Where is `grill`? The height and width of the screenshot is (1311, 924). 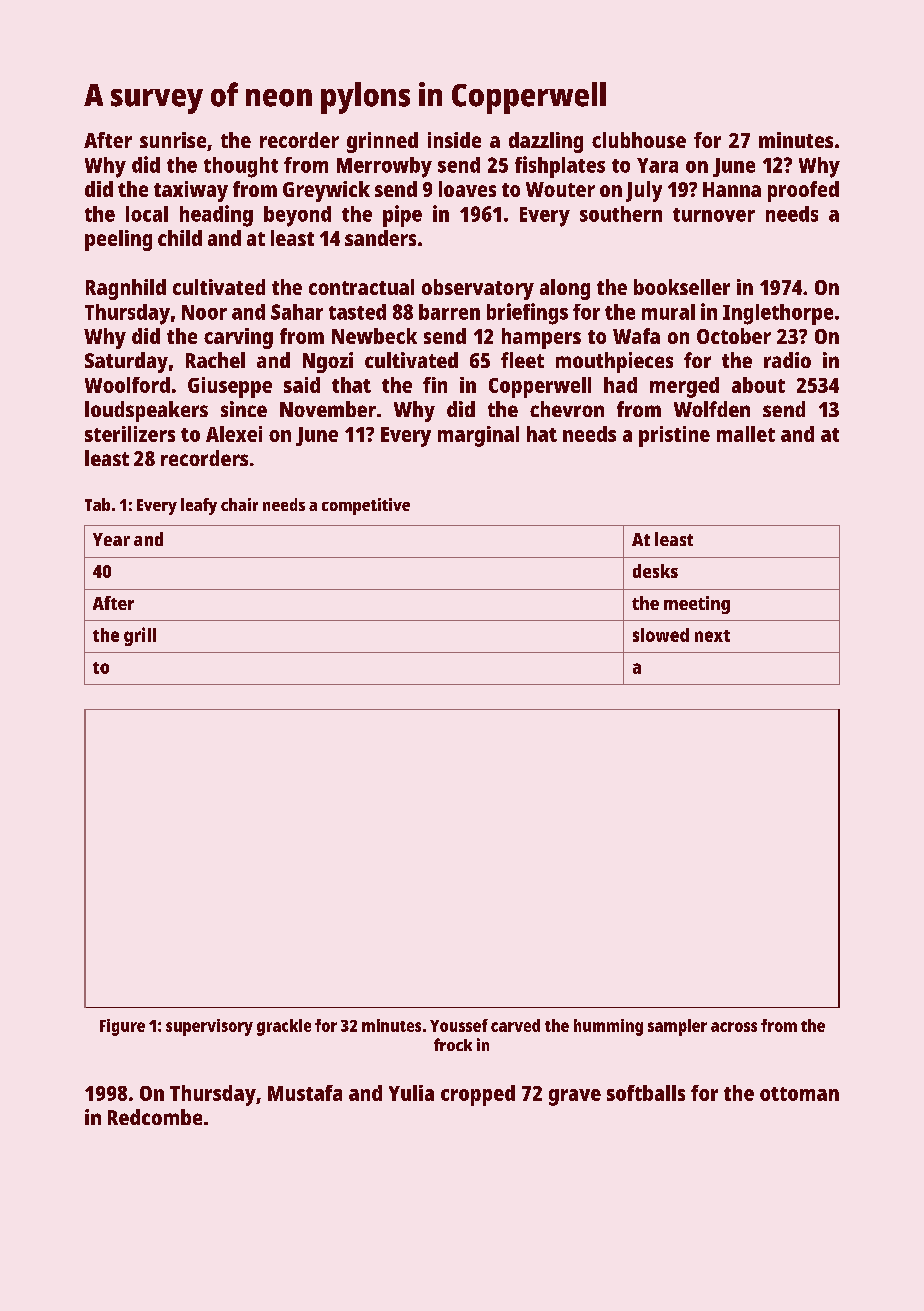 grill is located at coordinates (140, 636).
